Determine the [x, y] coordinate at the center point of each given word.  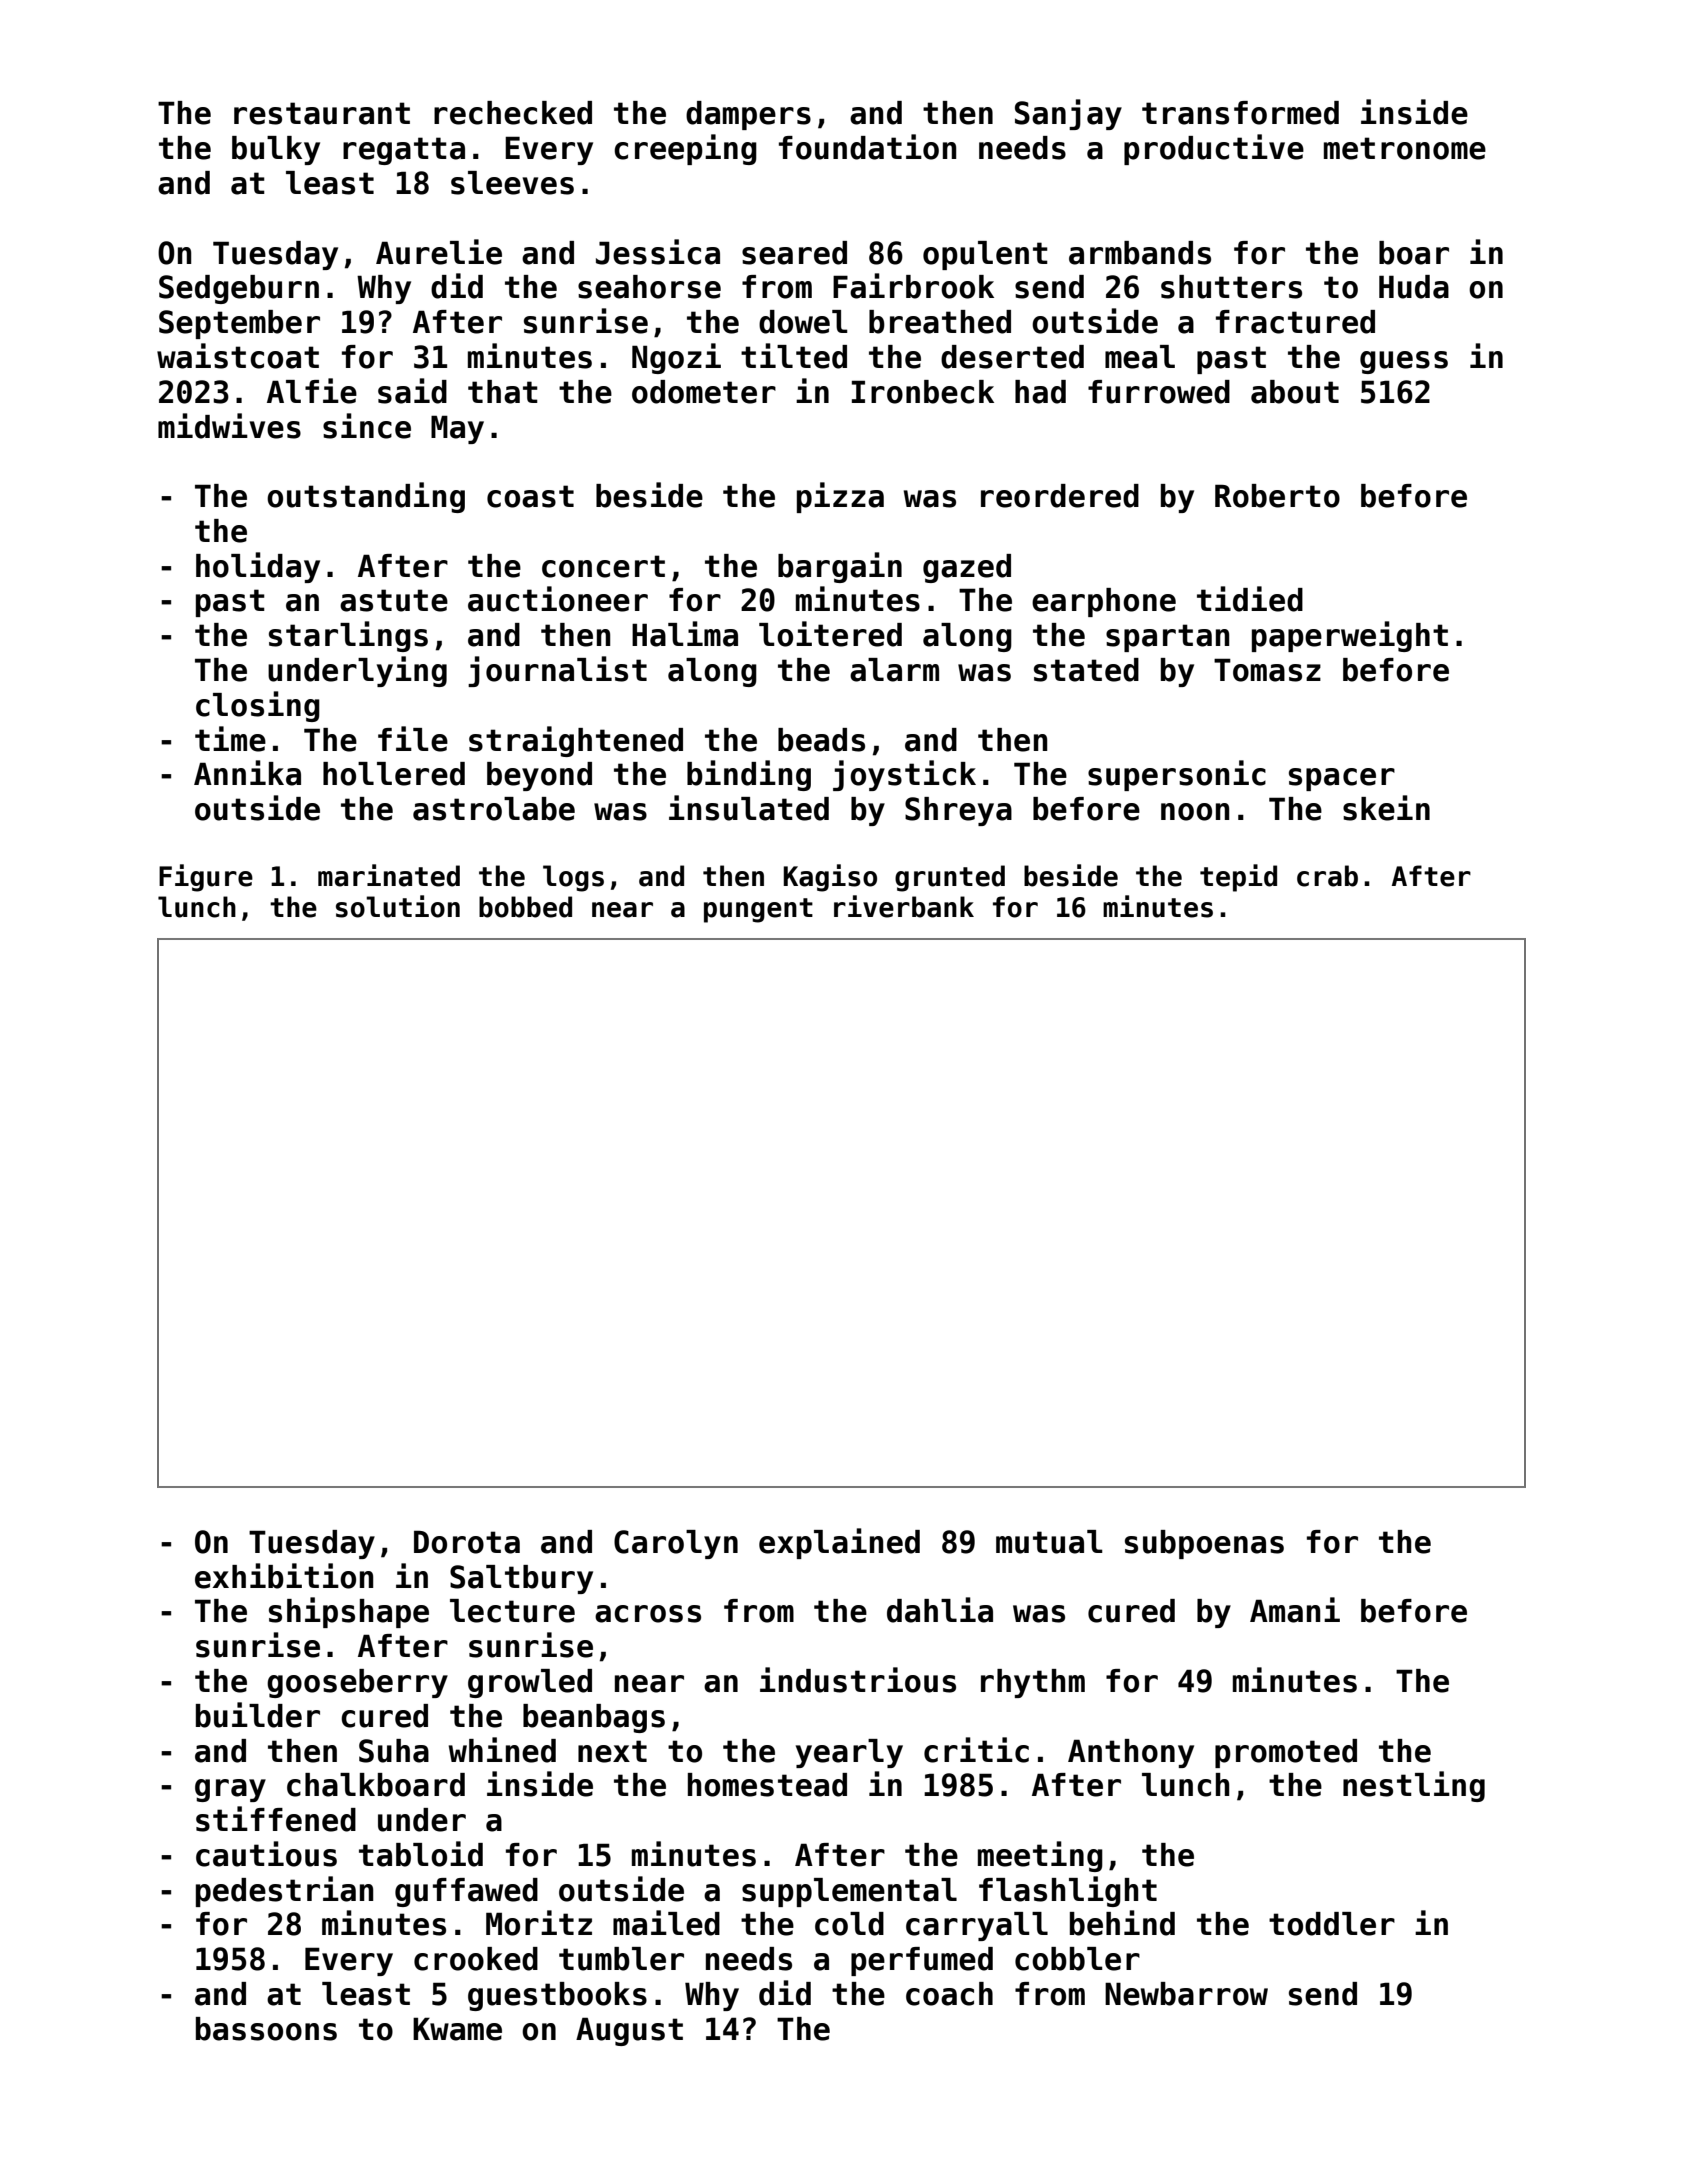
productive [1214, 149]
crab [1327, 876]
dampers [748, 115]
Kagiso [830, 878]
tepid [1238, 878]
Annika [247, 773]
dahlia [940, 1610]
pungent [758, 910]
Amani [1295, 1610]
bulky [276, 150]
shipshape [349, 1612]
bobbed [525, 907]
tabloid [421, 1854]
